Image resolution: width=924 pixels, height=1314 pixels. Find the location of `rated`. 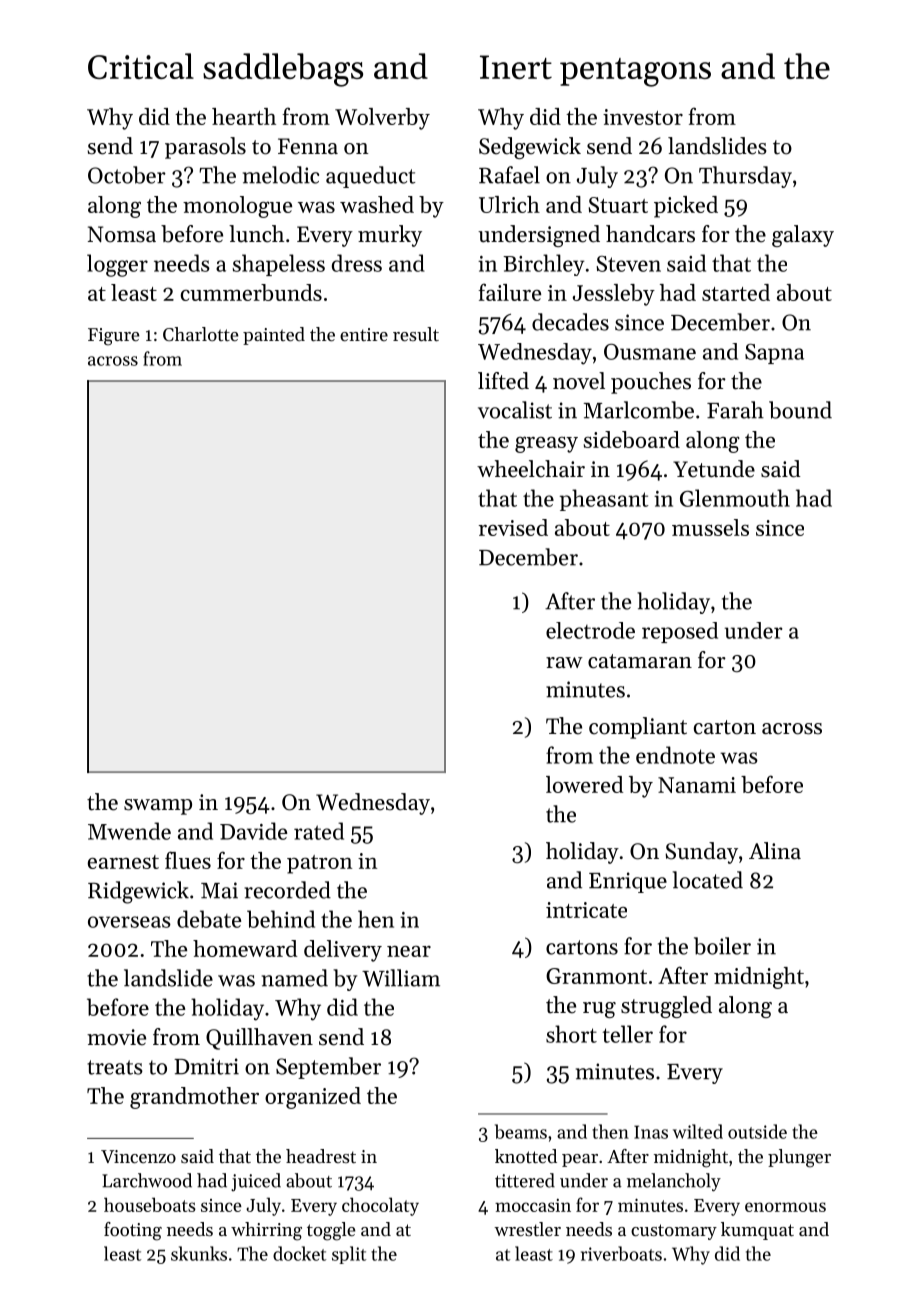

rated is located at coordinates (319, 831).
